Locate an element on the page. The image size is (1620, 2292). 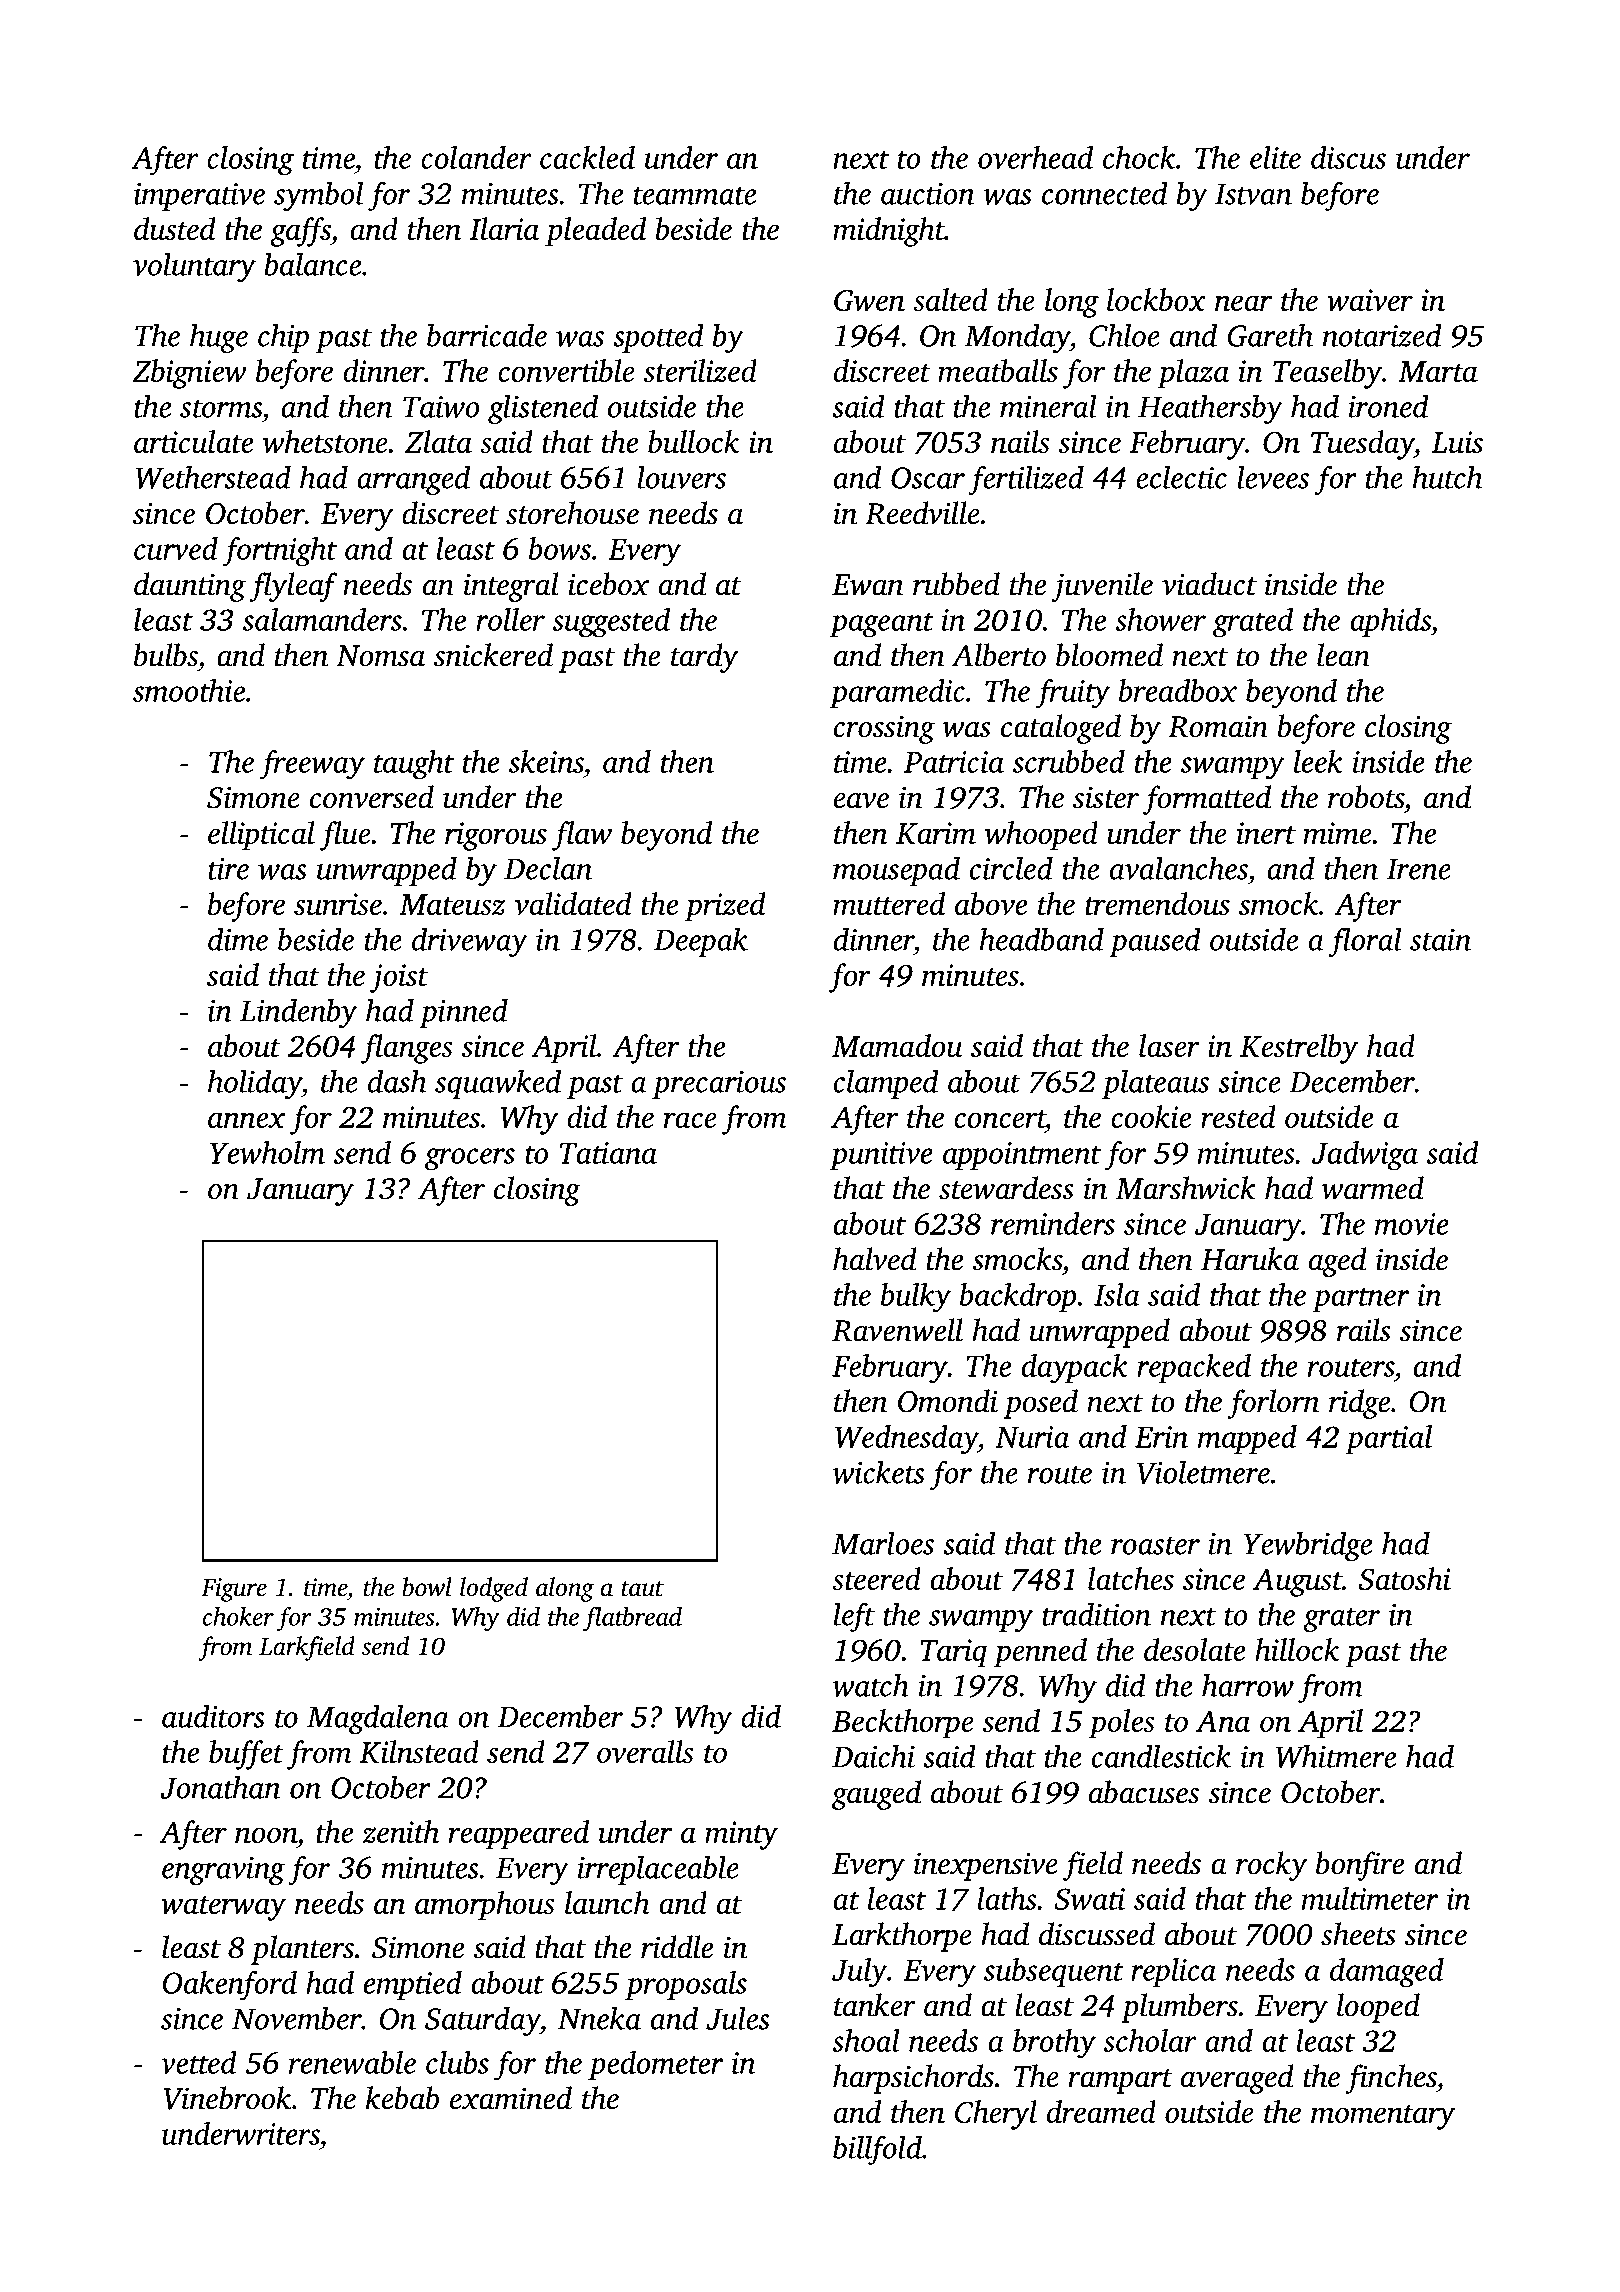
midnight is located at coordinates (889, 232).
